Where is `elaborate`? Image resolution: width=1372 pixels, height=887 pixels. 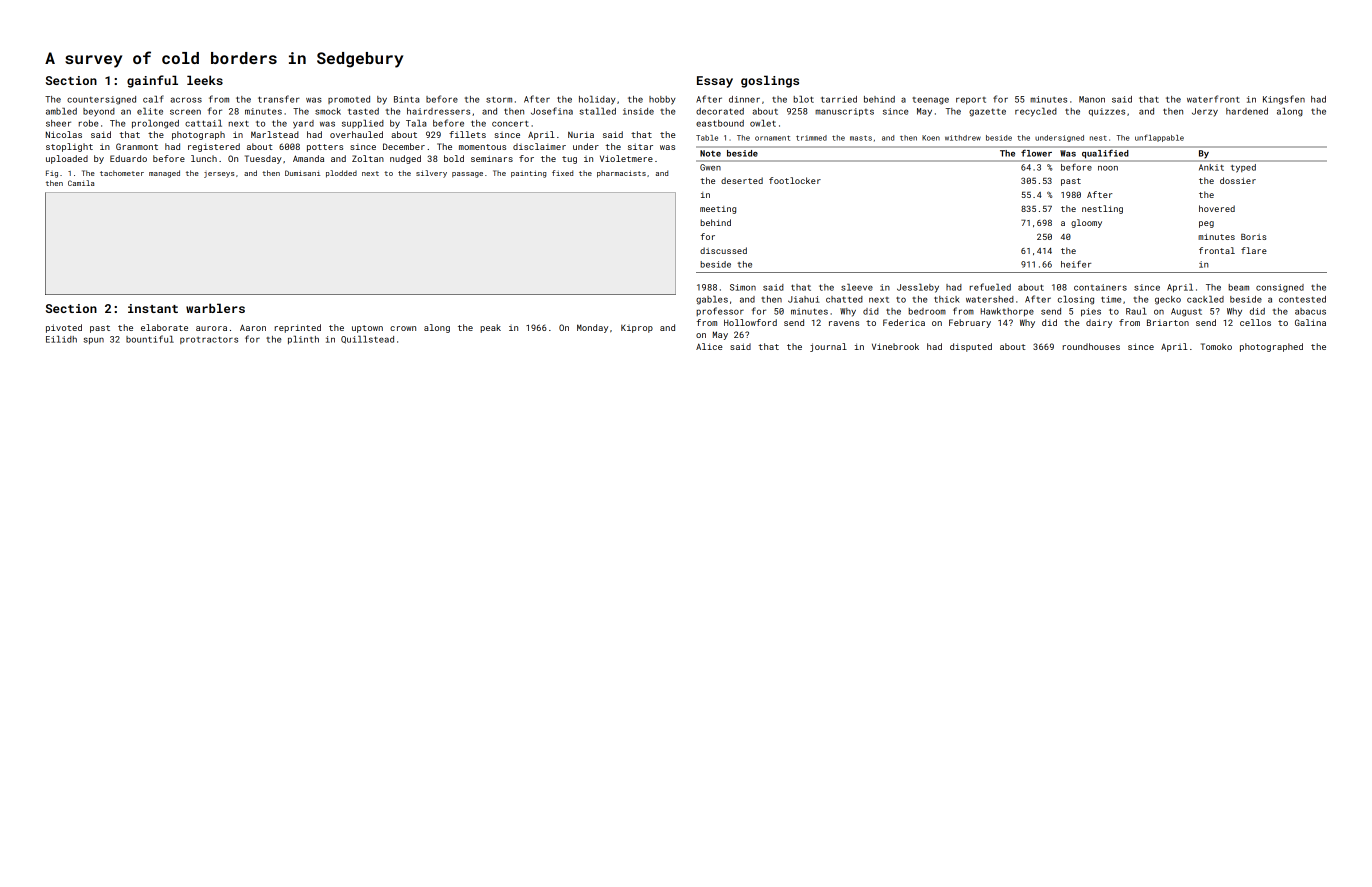
elaborate is located at coordinates (164, 327).
